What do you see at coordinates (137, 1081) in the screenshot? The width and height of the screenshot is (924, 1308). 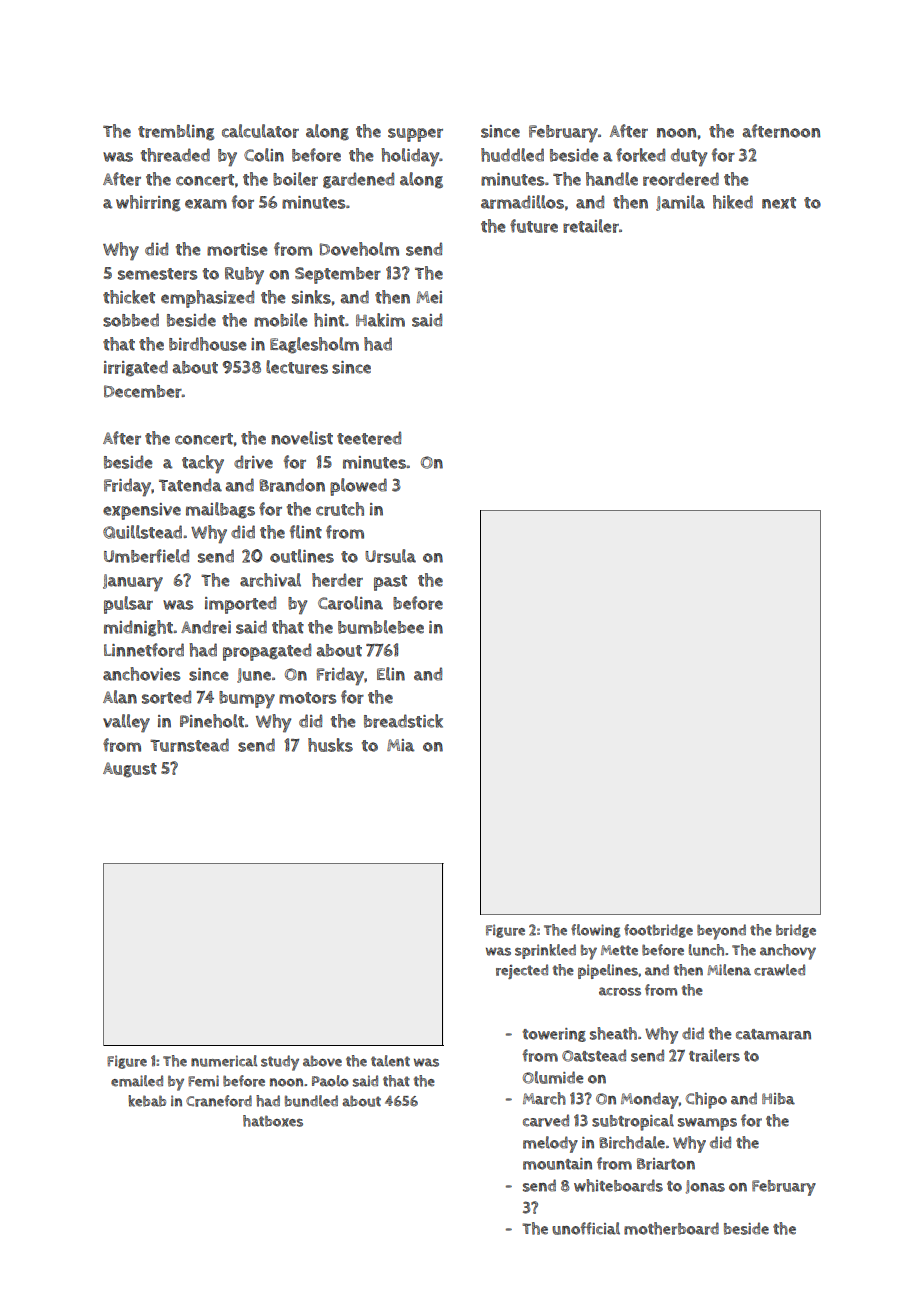 I see `emailed` at bounding box center [137, 1081].
